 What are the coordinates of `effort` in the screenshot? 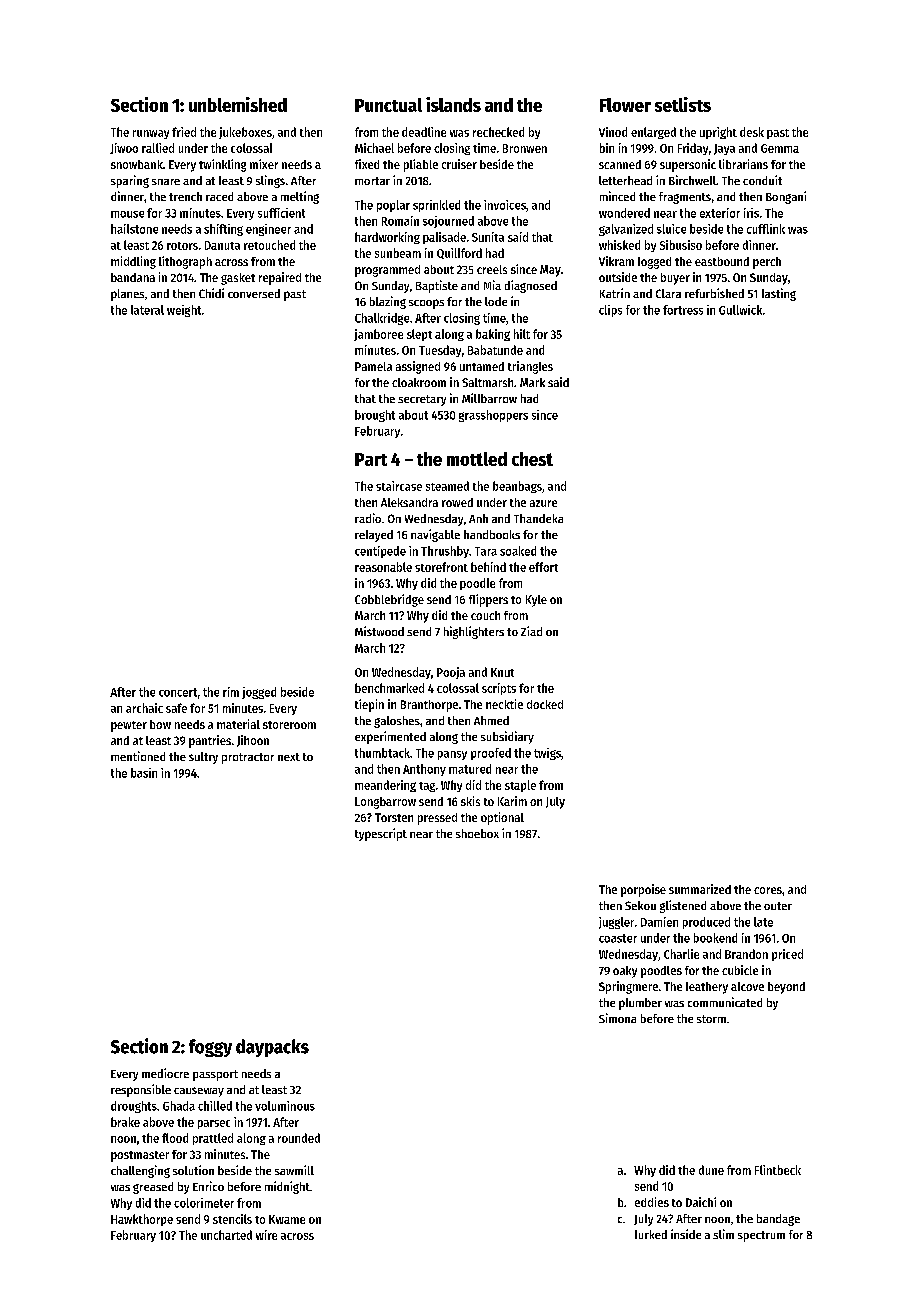 It's located at (543, 567).
